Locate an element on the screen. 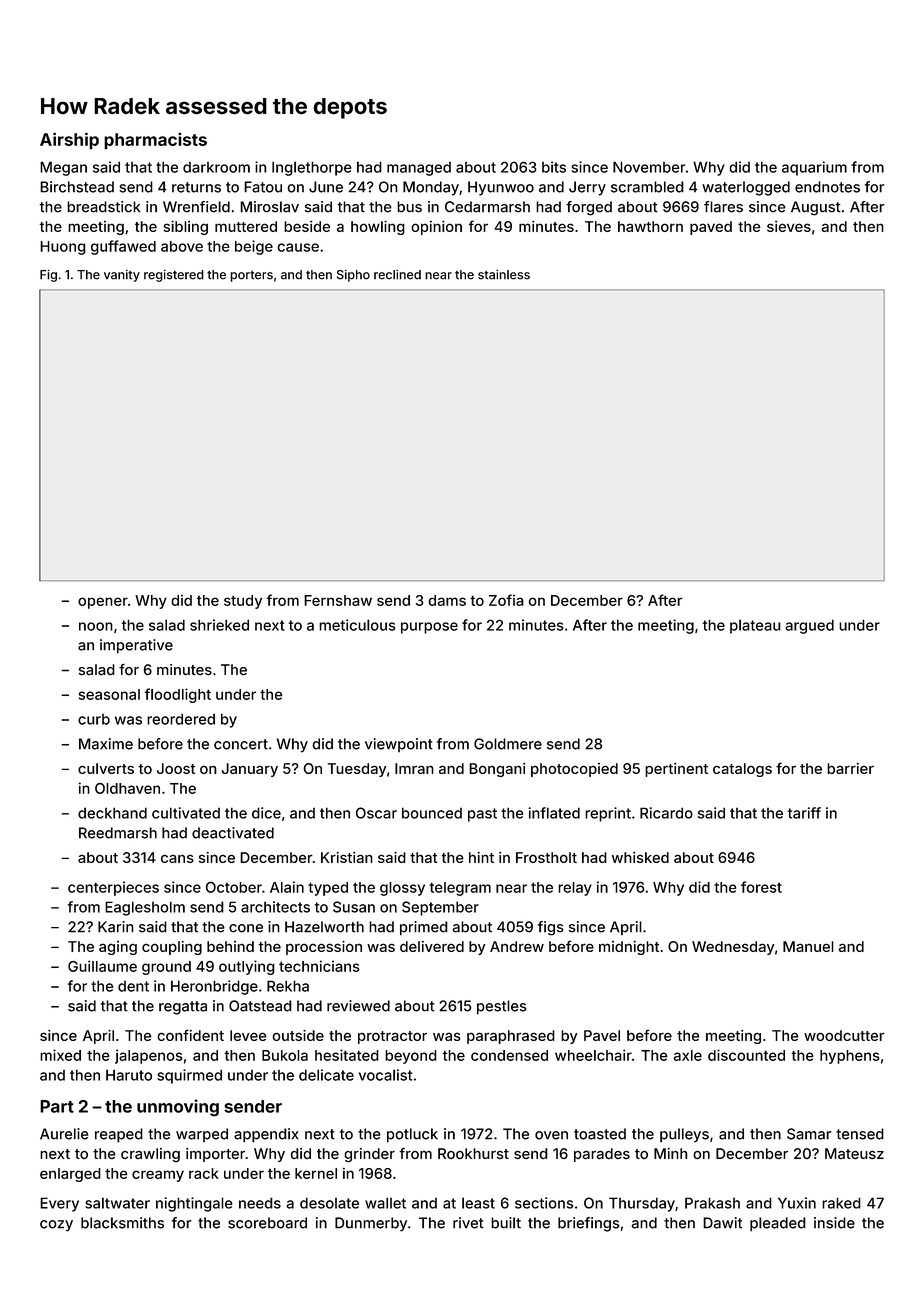 This screenshot has height=1308, width=924. figs is located at coordinates (550, 928).
